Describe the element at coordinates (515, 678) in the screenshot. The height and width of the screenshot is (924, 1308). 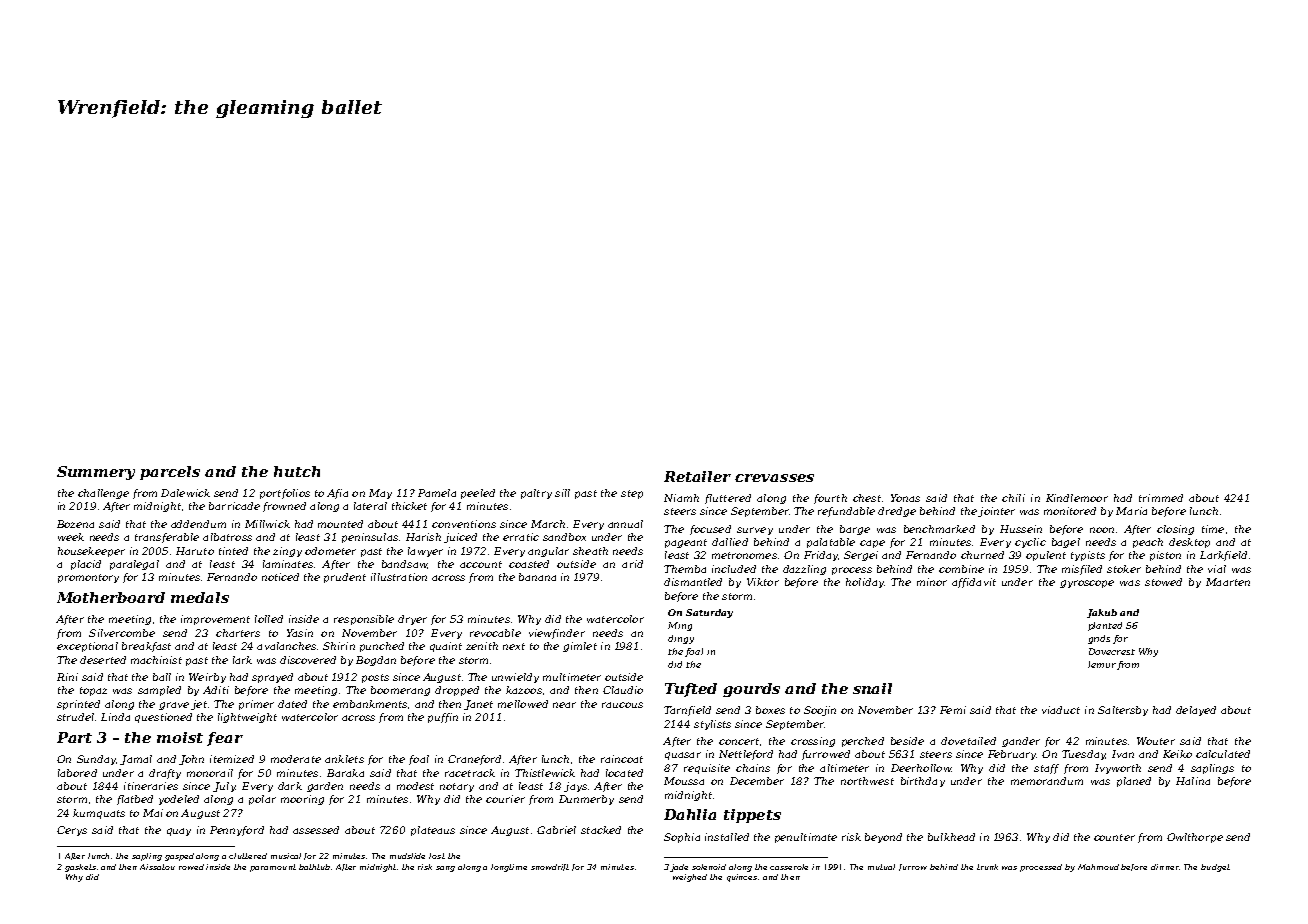
I see `unwieldy` at that location.
